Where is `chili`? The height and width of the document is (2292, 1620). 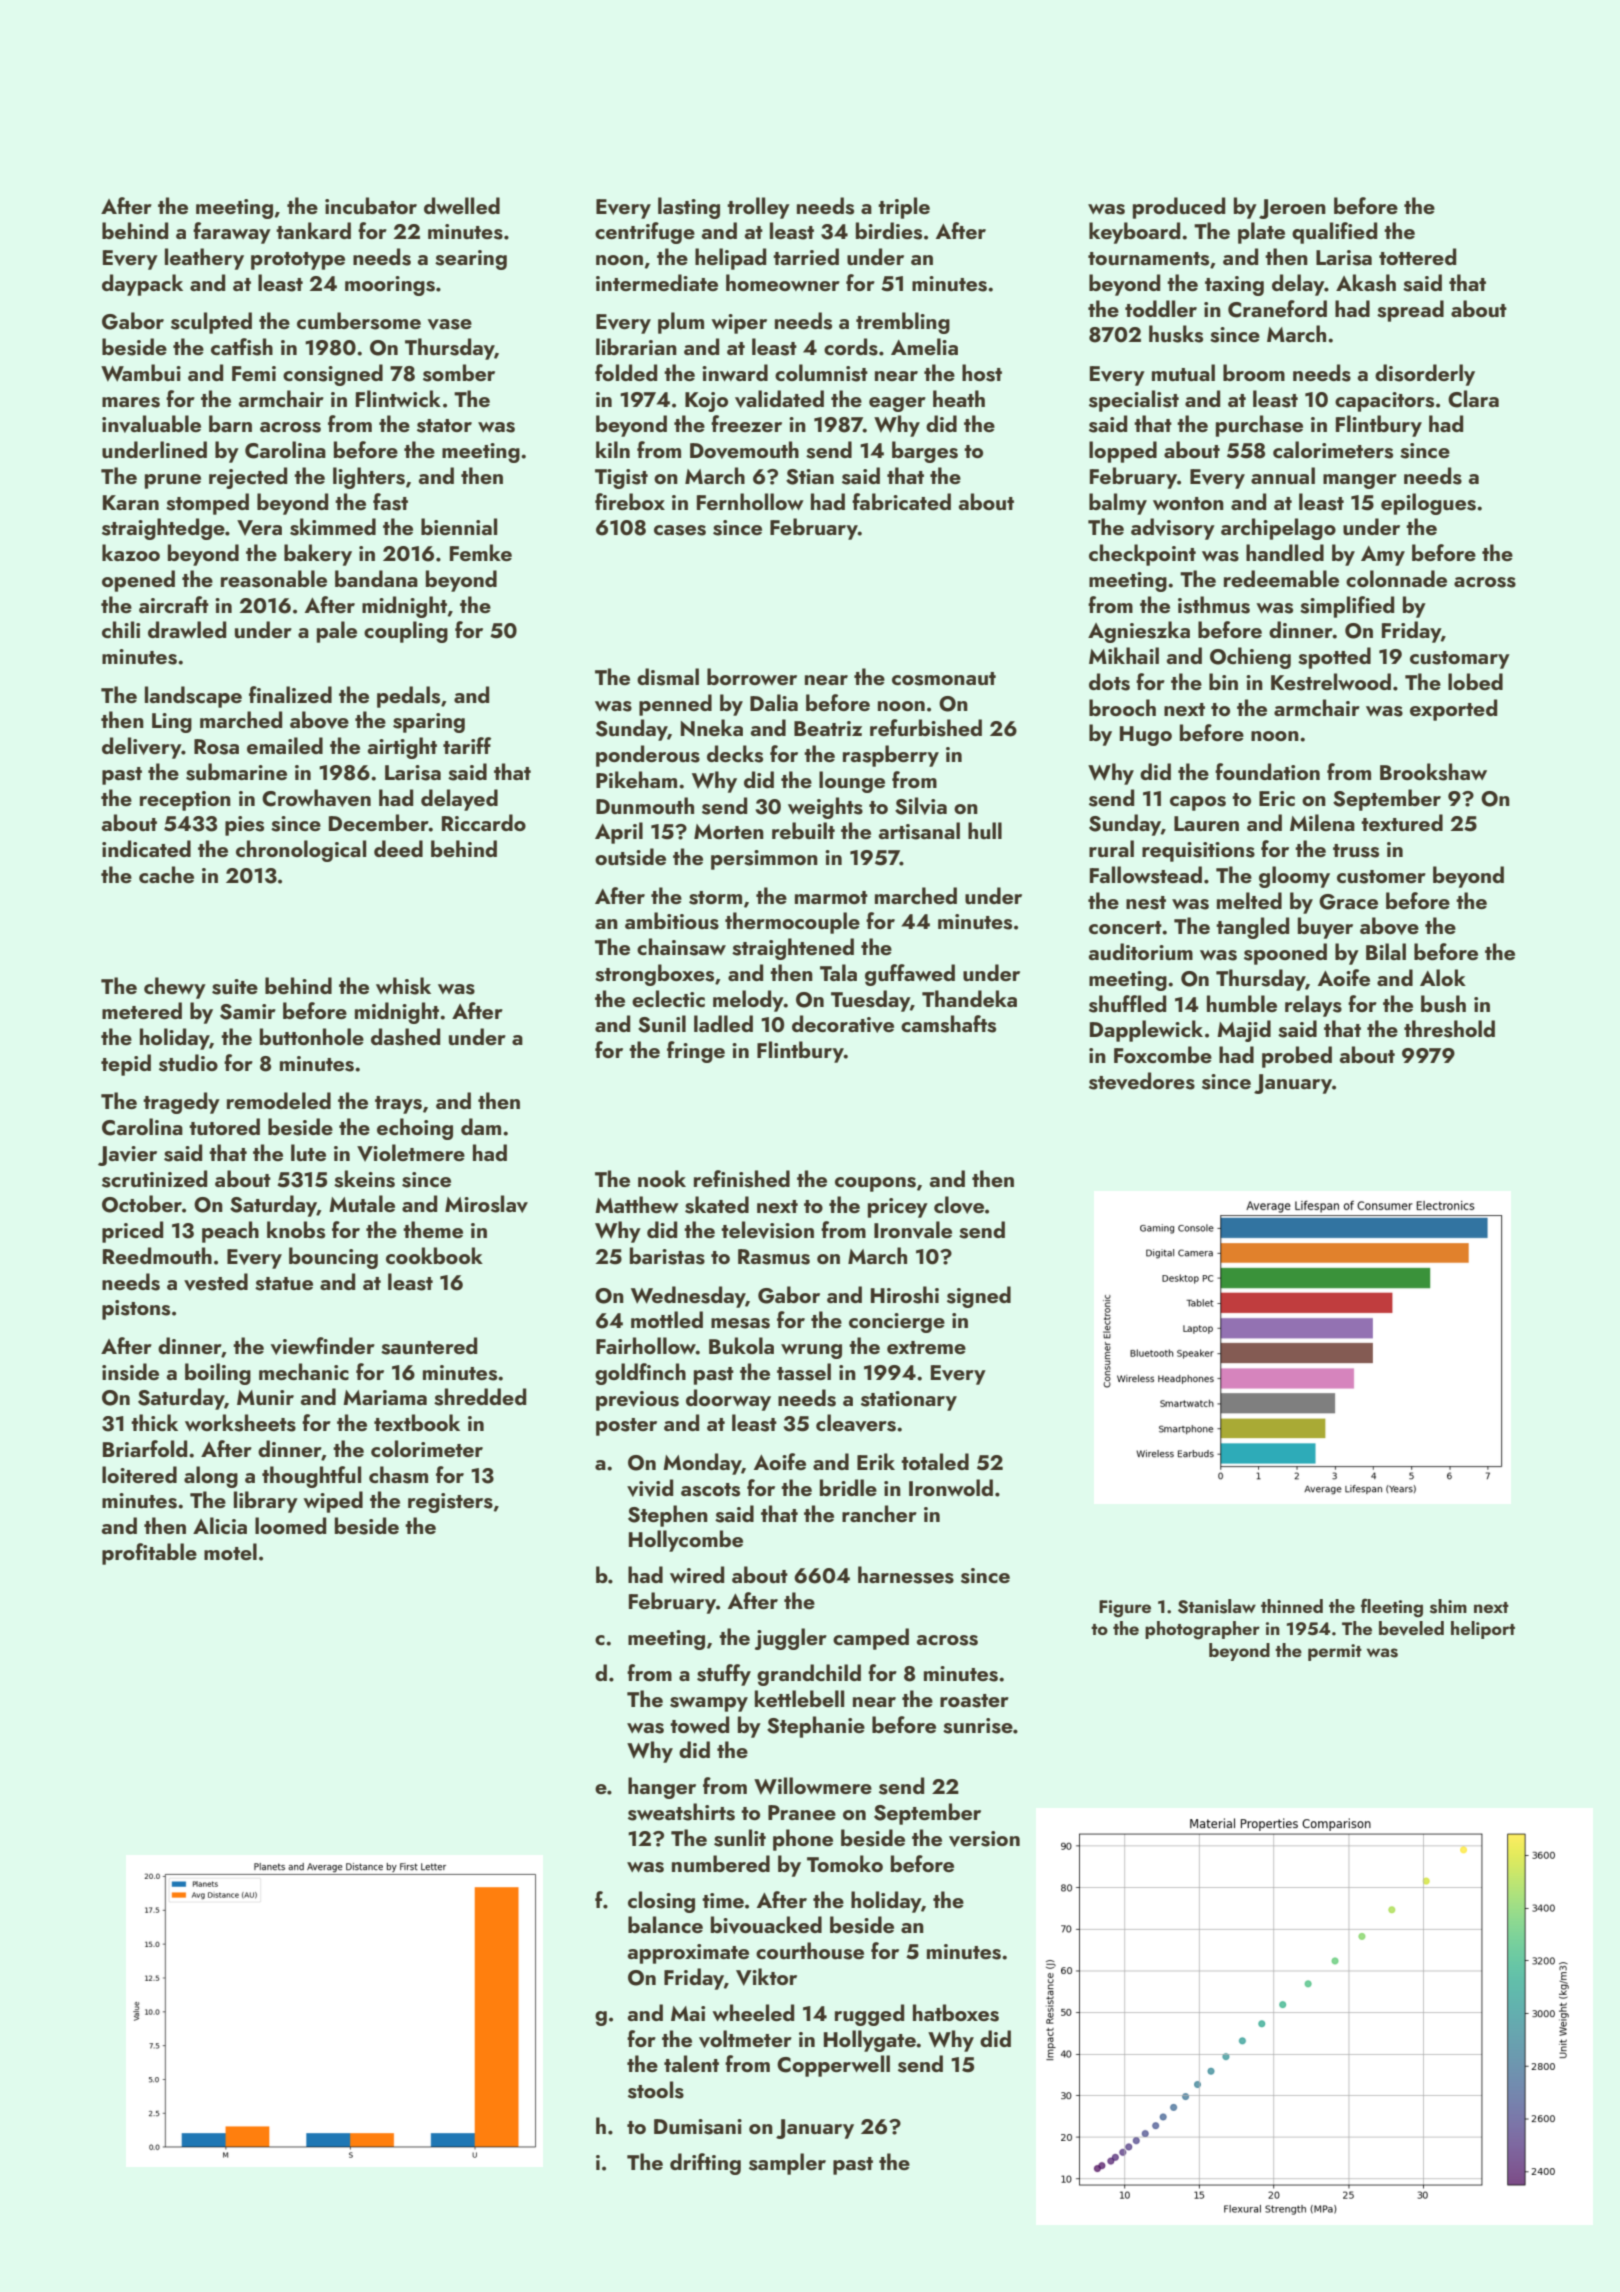
chili is located at coordinates (121, 629).
